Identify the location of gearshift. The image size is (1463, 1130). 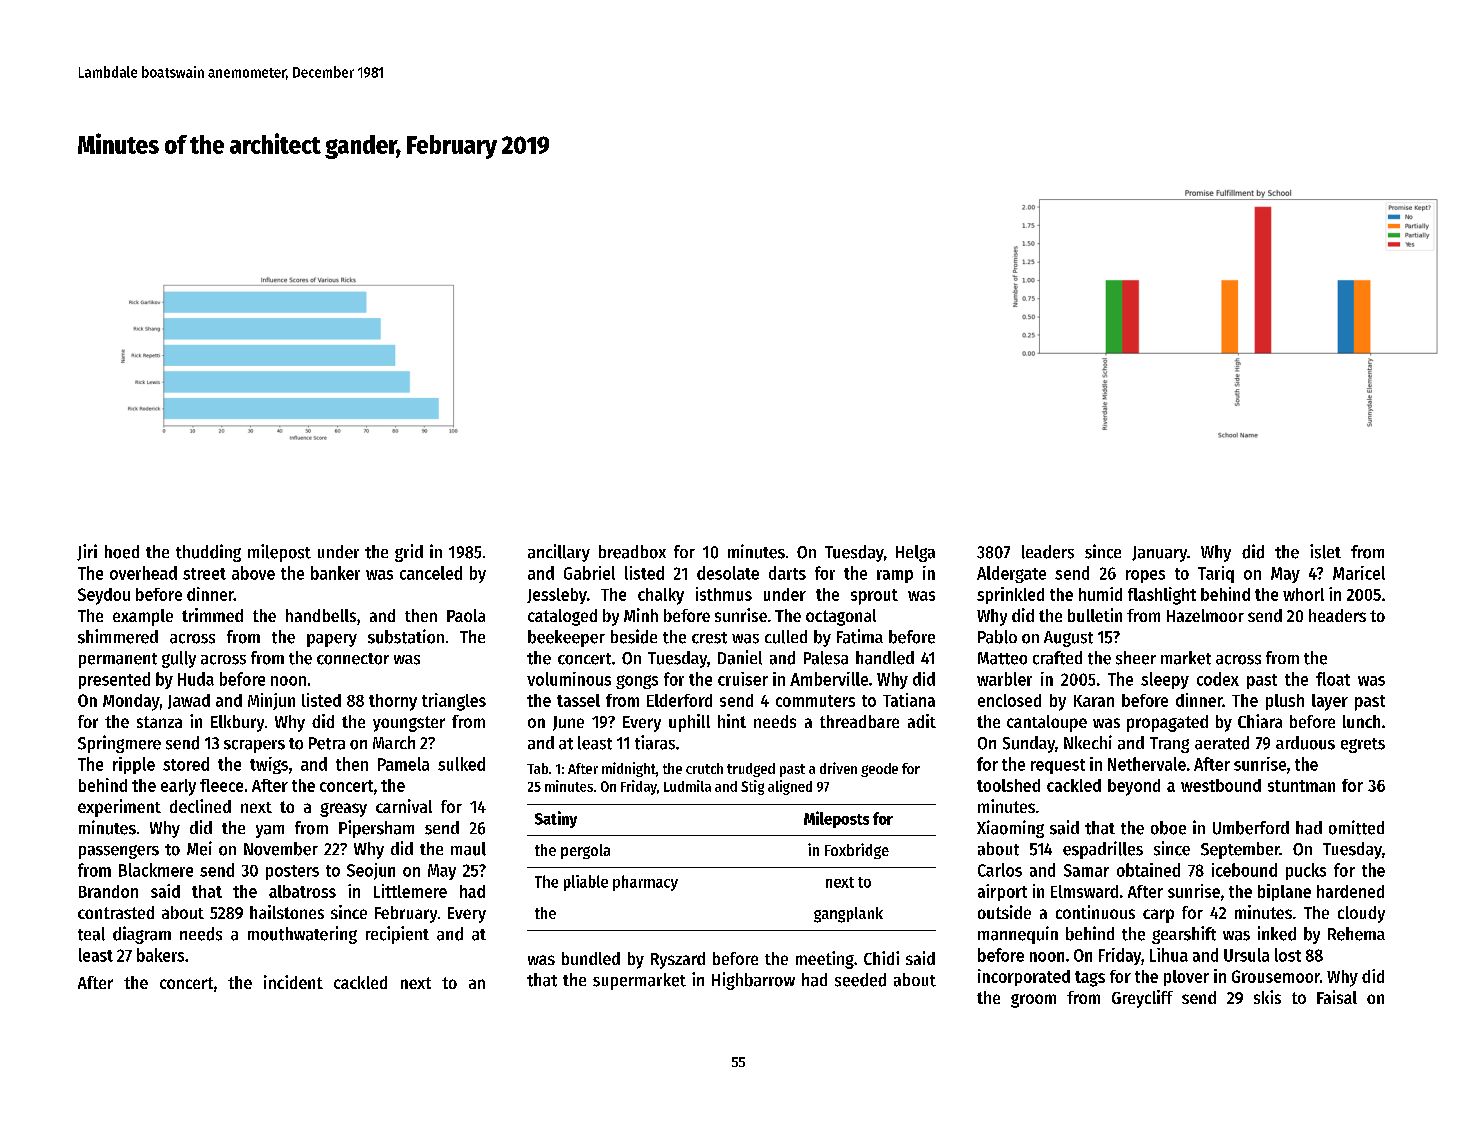
(1184, 935).
